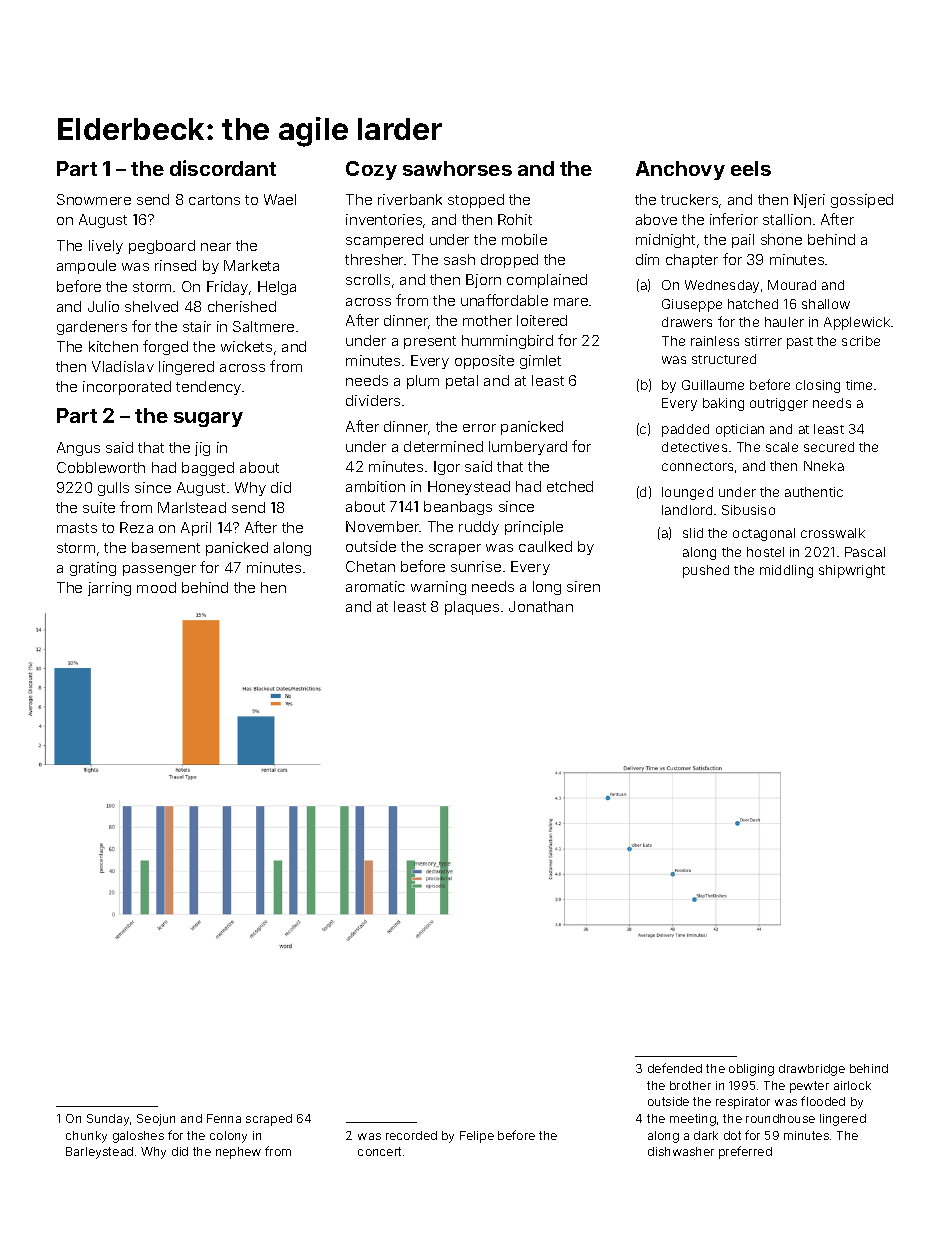  What do you see at coordinates (251, 265) in the screenshot?
I see `Marketa` at bounding box center [251, 265].
